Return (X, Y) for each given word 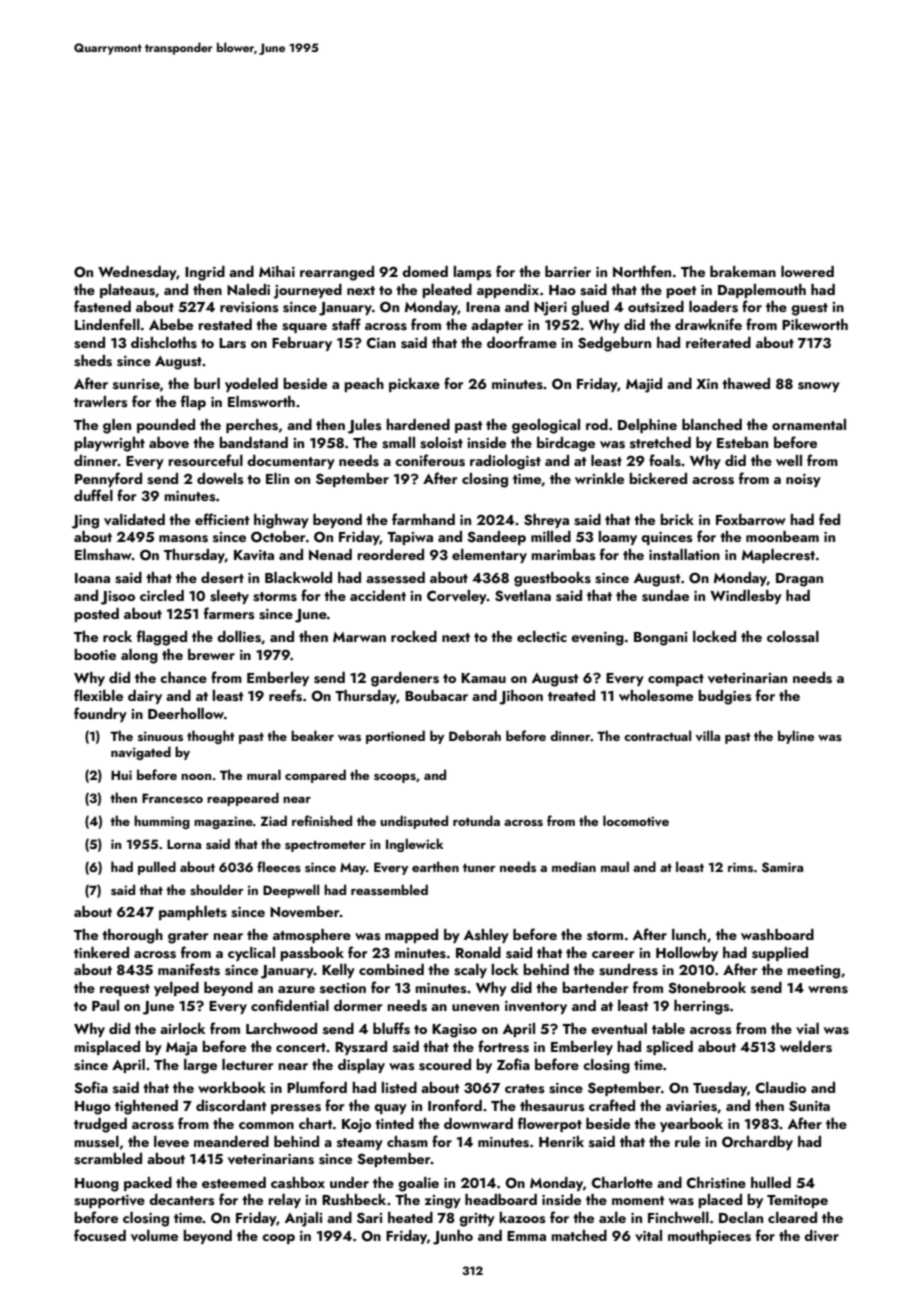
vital (648, 1235)
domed (425, 271)
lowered (807, 271)
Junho (453, 1237)
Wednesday (137, 273)
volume (154, 1236)
